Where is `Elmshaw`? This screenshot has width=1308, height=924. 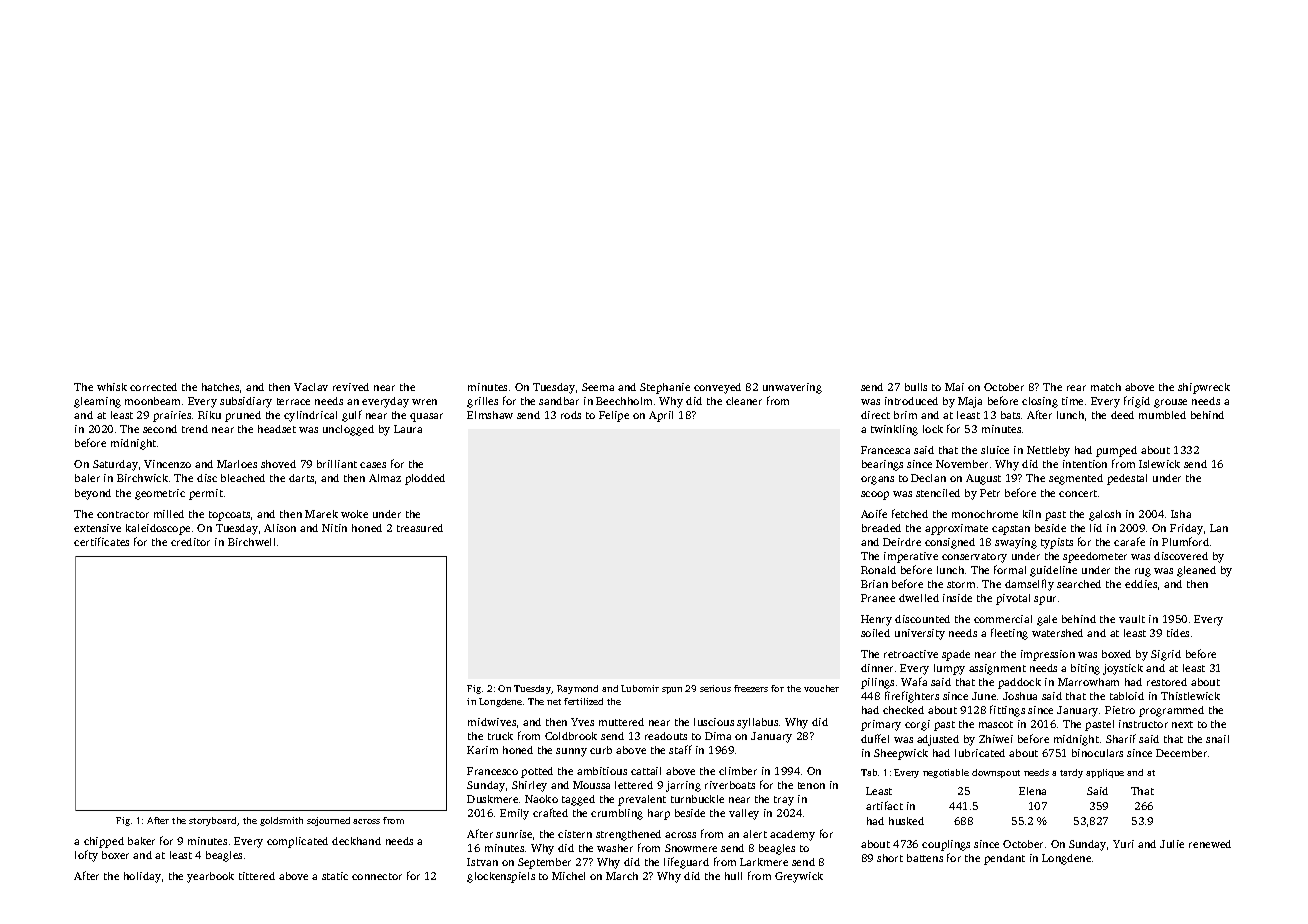 Elmshaw is located at coordinates (490, 415).
